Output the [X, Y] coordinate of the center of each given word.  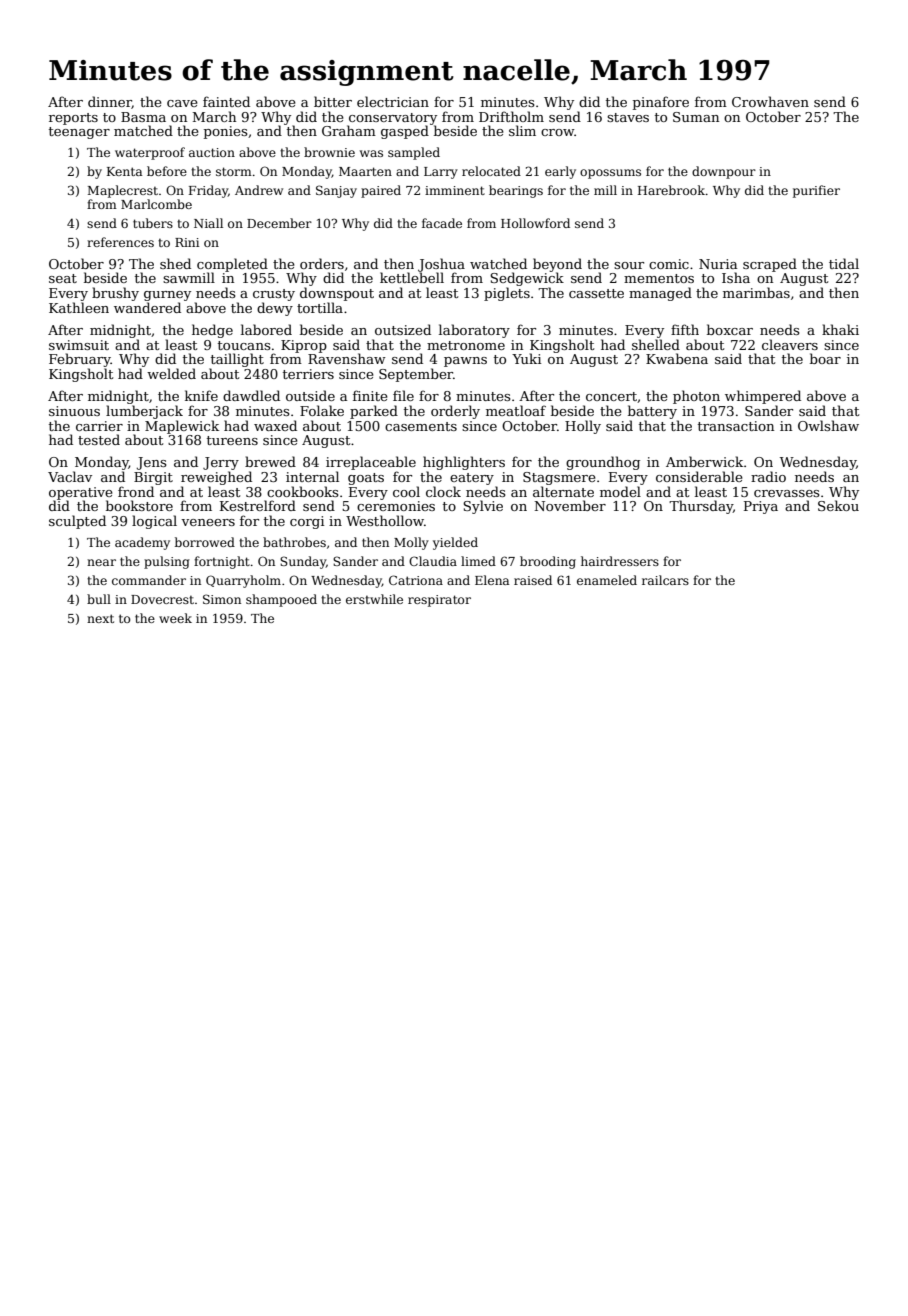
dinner [110, 102]
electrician [393, 101]
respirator [439, 601]
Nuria [718, 264]
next [100, 618]
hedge [212, 331]
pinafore [661, 103]
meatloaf [516, 410]
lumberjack [144, 412]
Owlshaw [828, 425]
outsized [403, 329]
